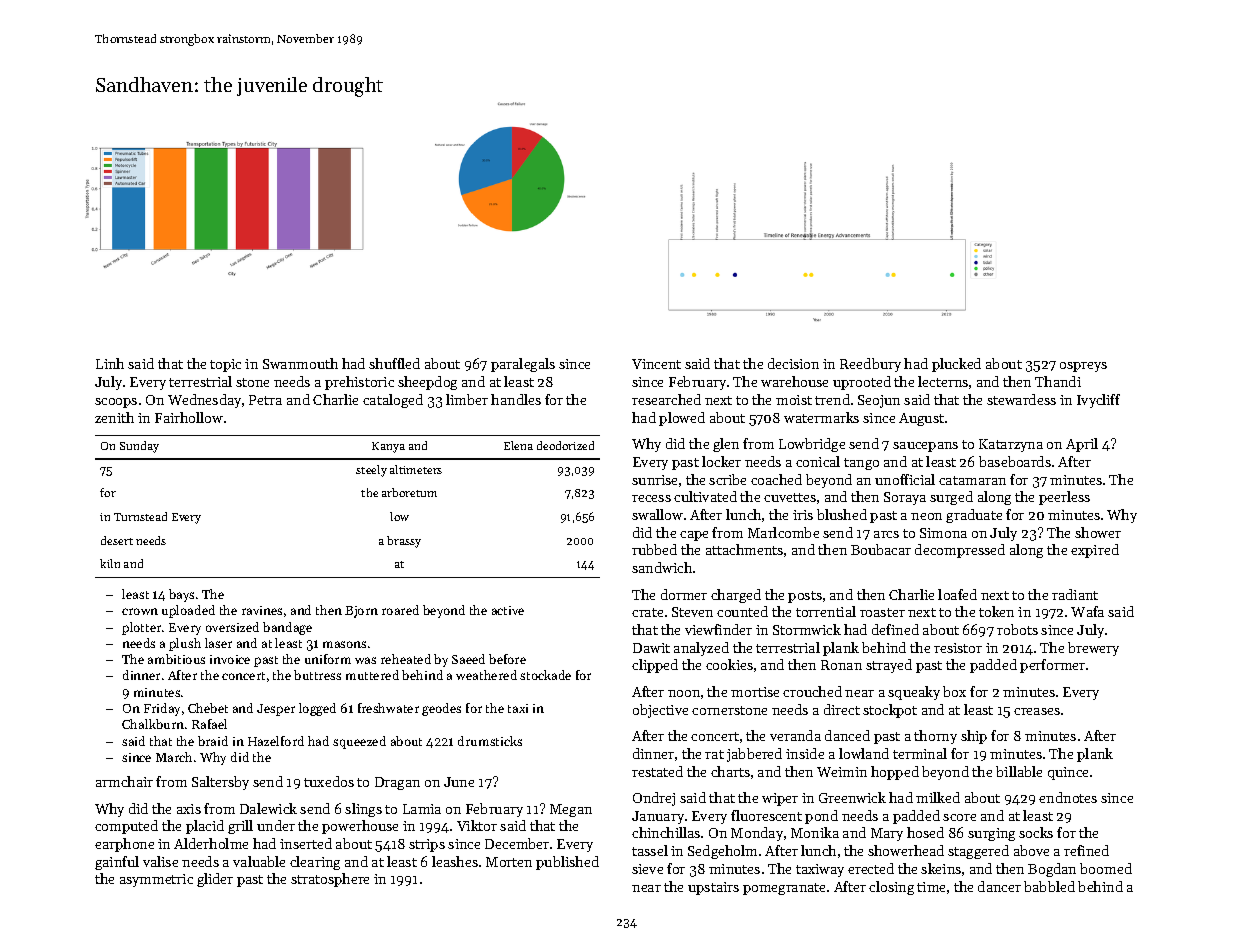 The image size is (1233, 952). I want to click on asymmetric, so click(156, 880).
